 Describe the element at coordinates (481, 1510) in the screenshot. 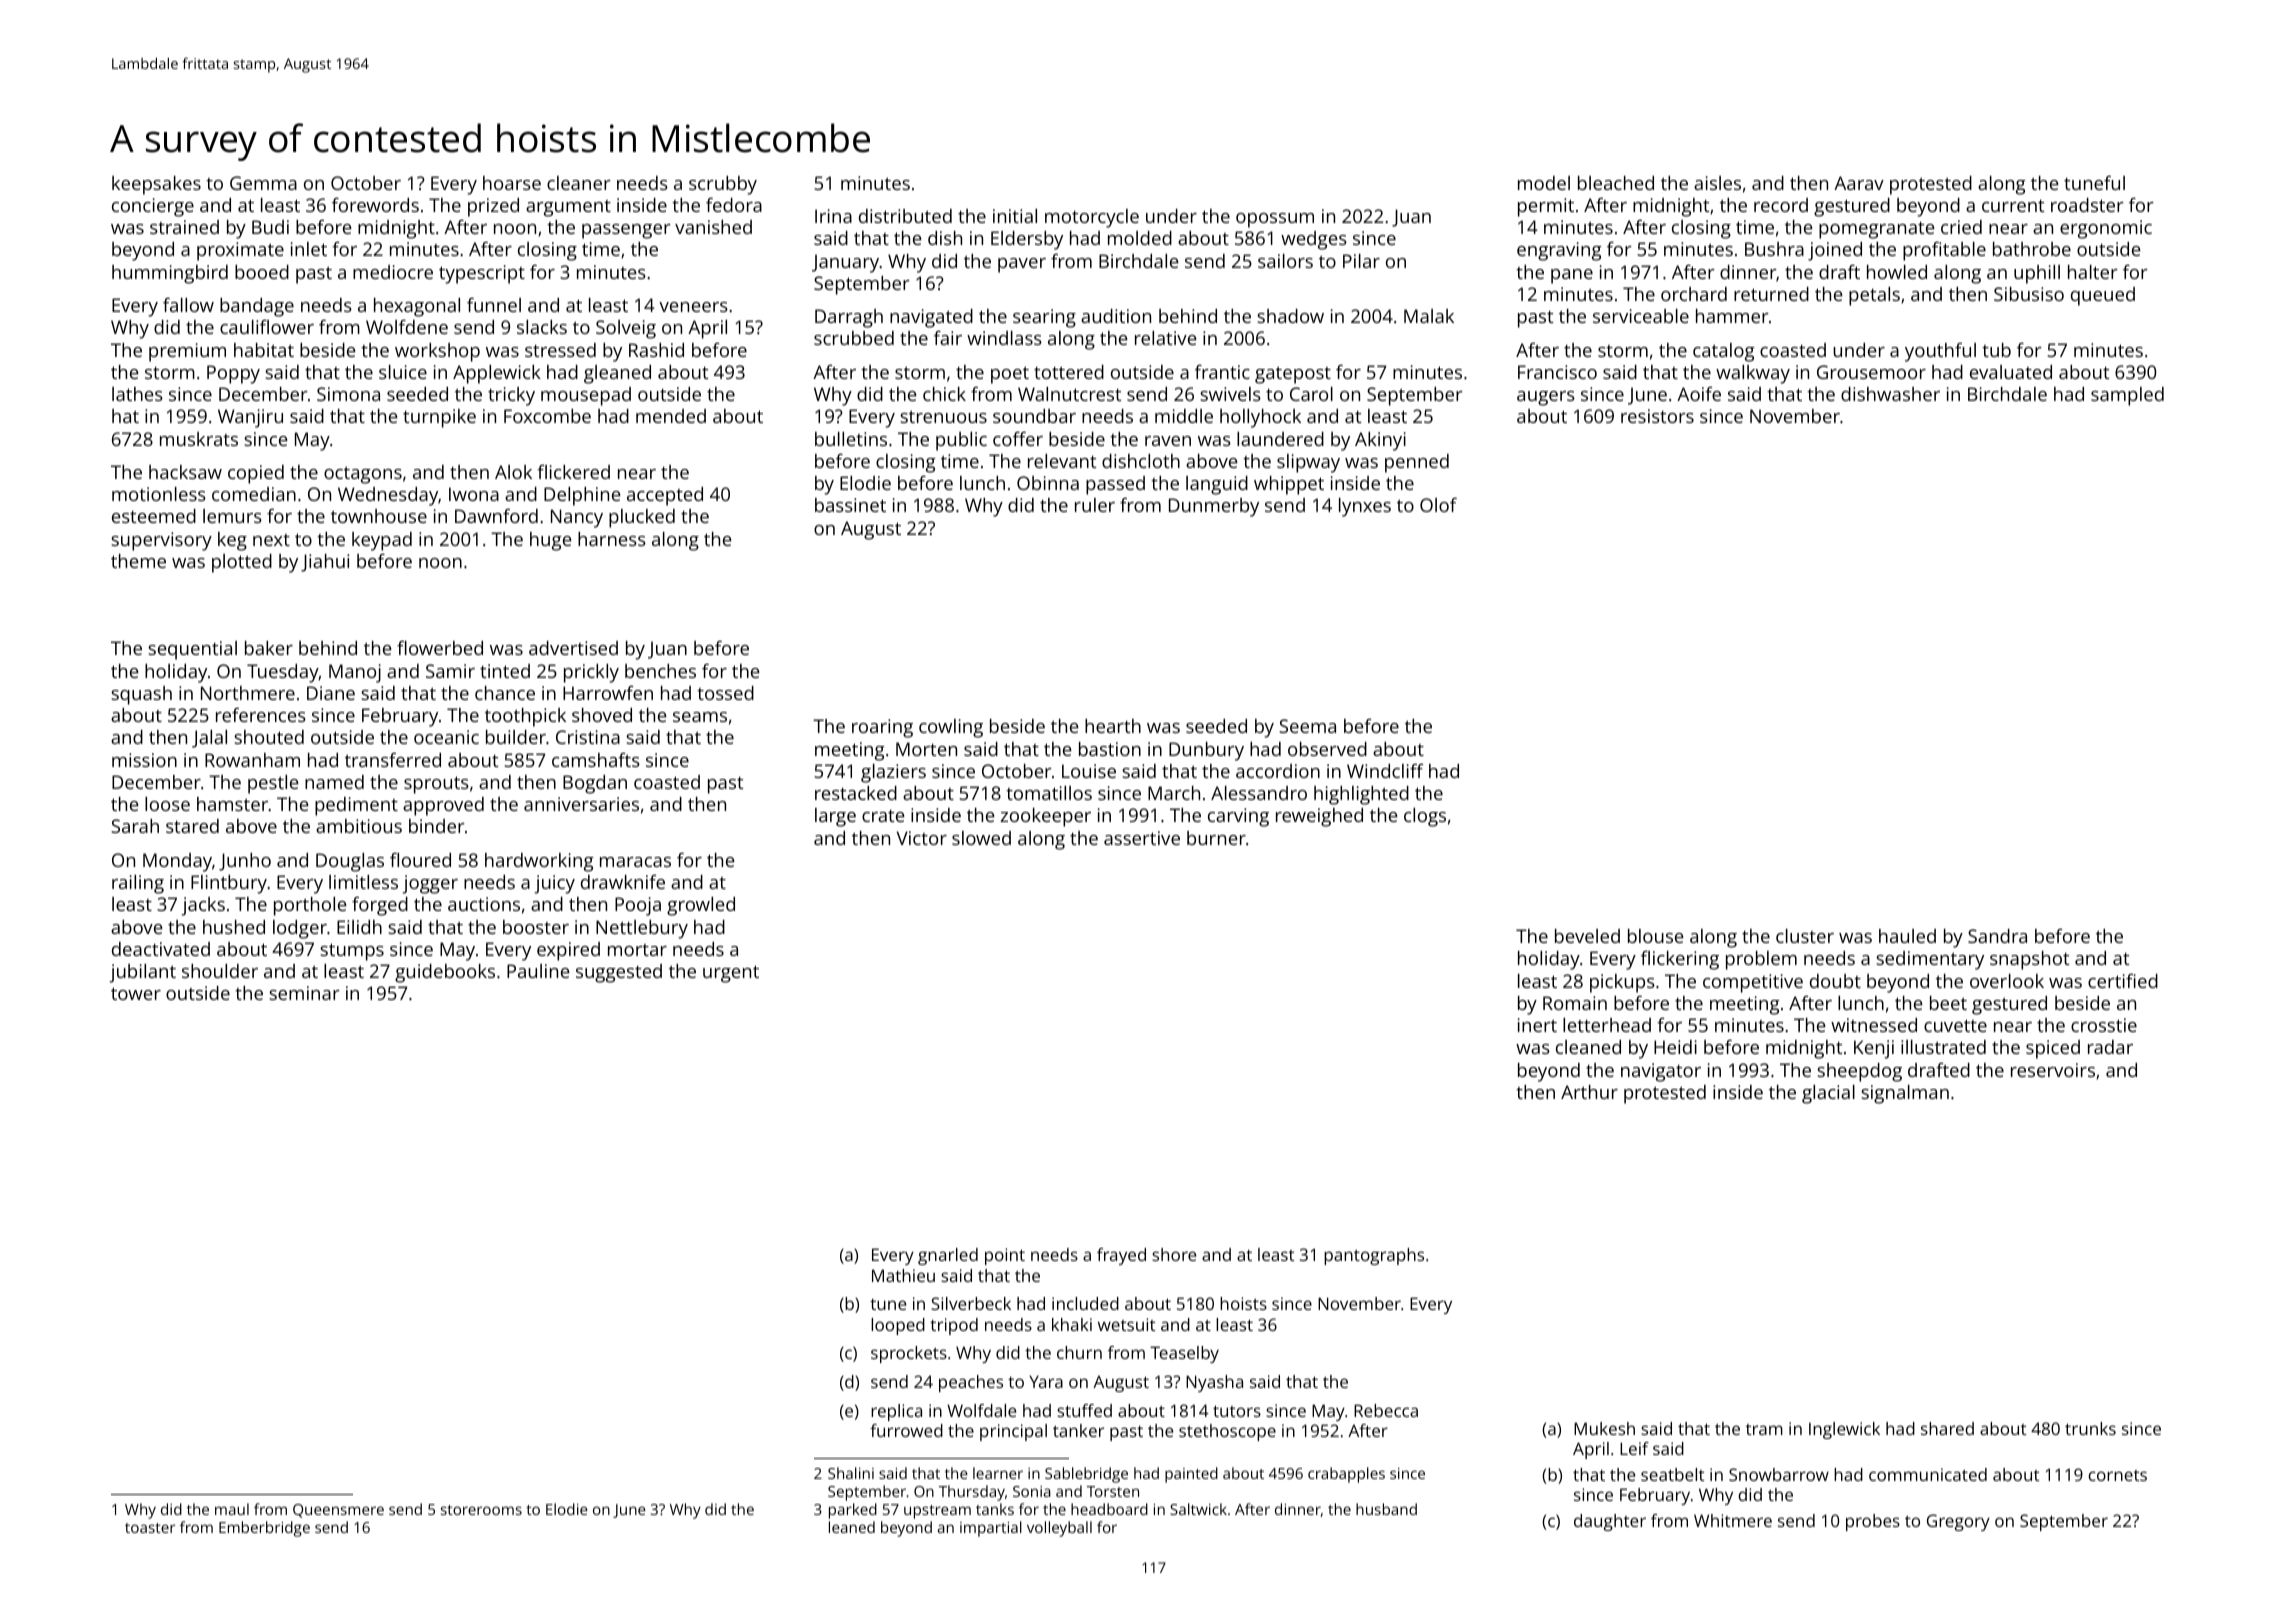

I see `storerooms` at that location.
